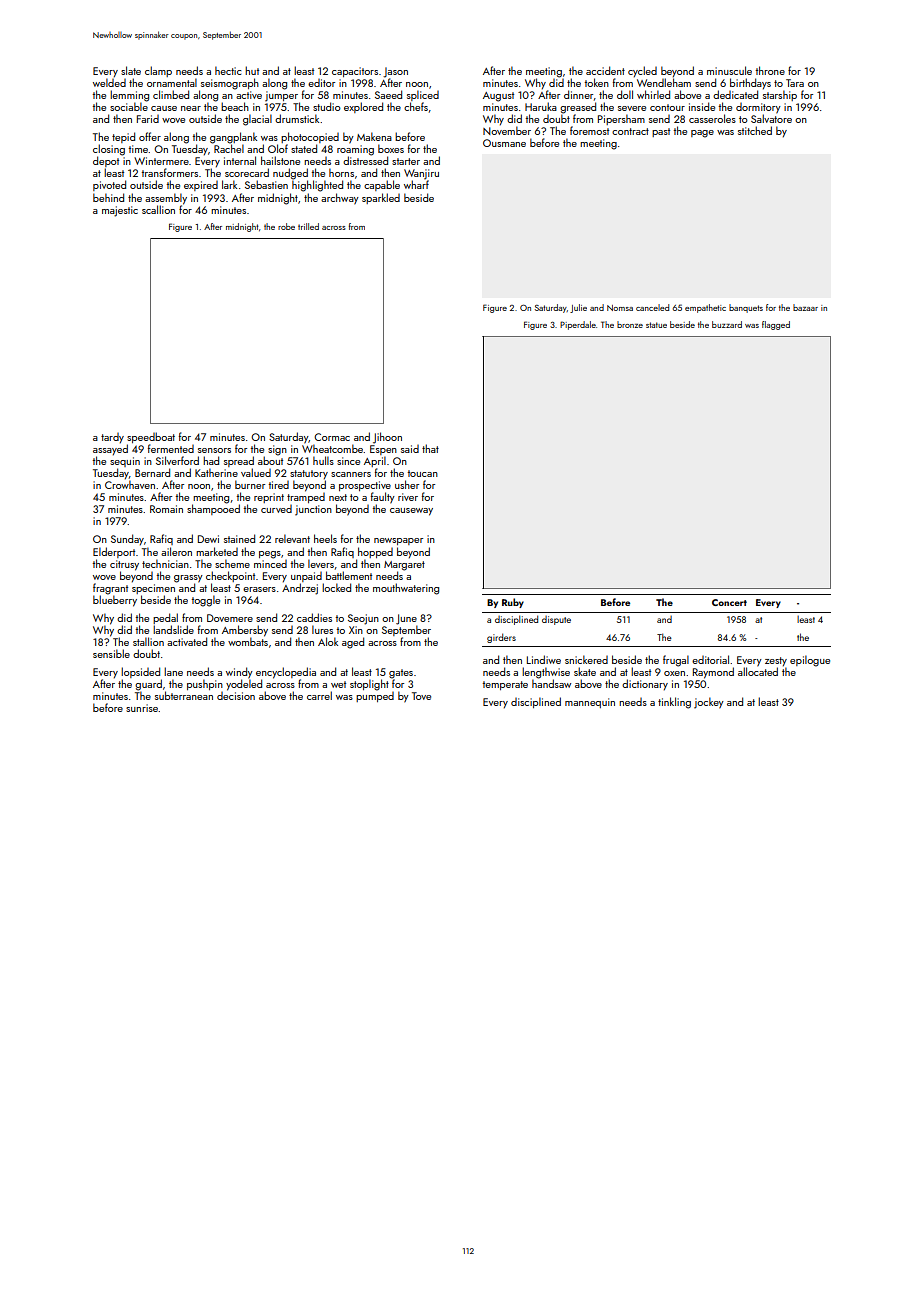  Describe the element at coordinates (173, 629) in the screenshot. I see `landslide` at that location.
